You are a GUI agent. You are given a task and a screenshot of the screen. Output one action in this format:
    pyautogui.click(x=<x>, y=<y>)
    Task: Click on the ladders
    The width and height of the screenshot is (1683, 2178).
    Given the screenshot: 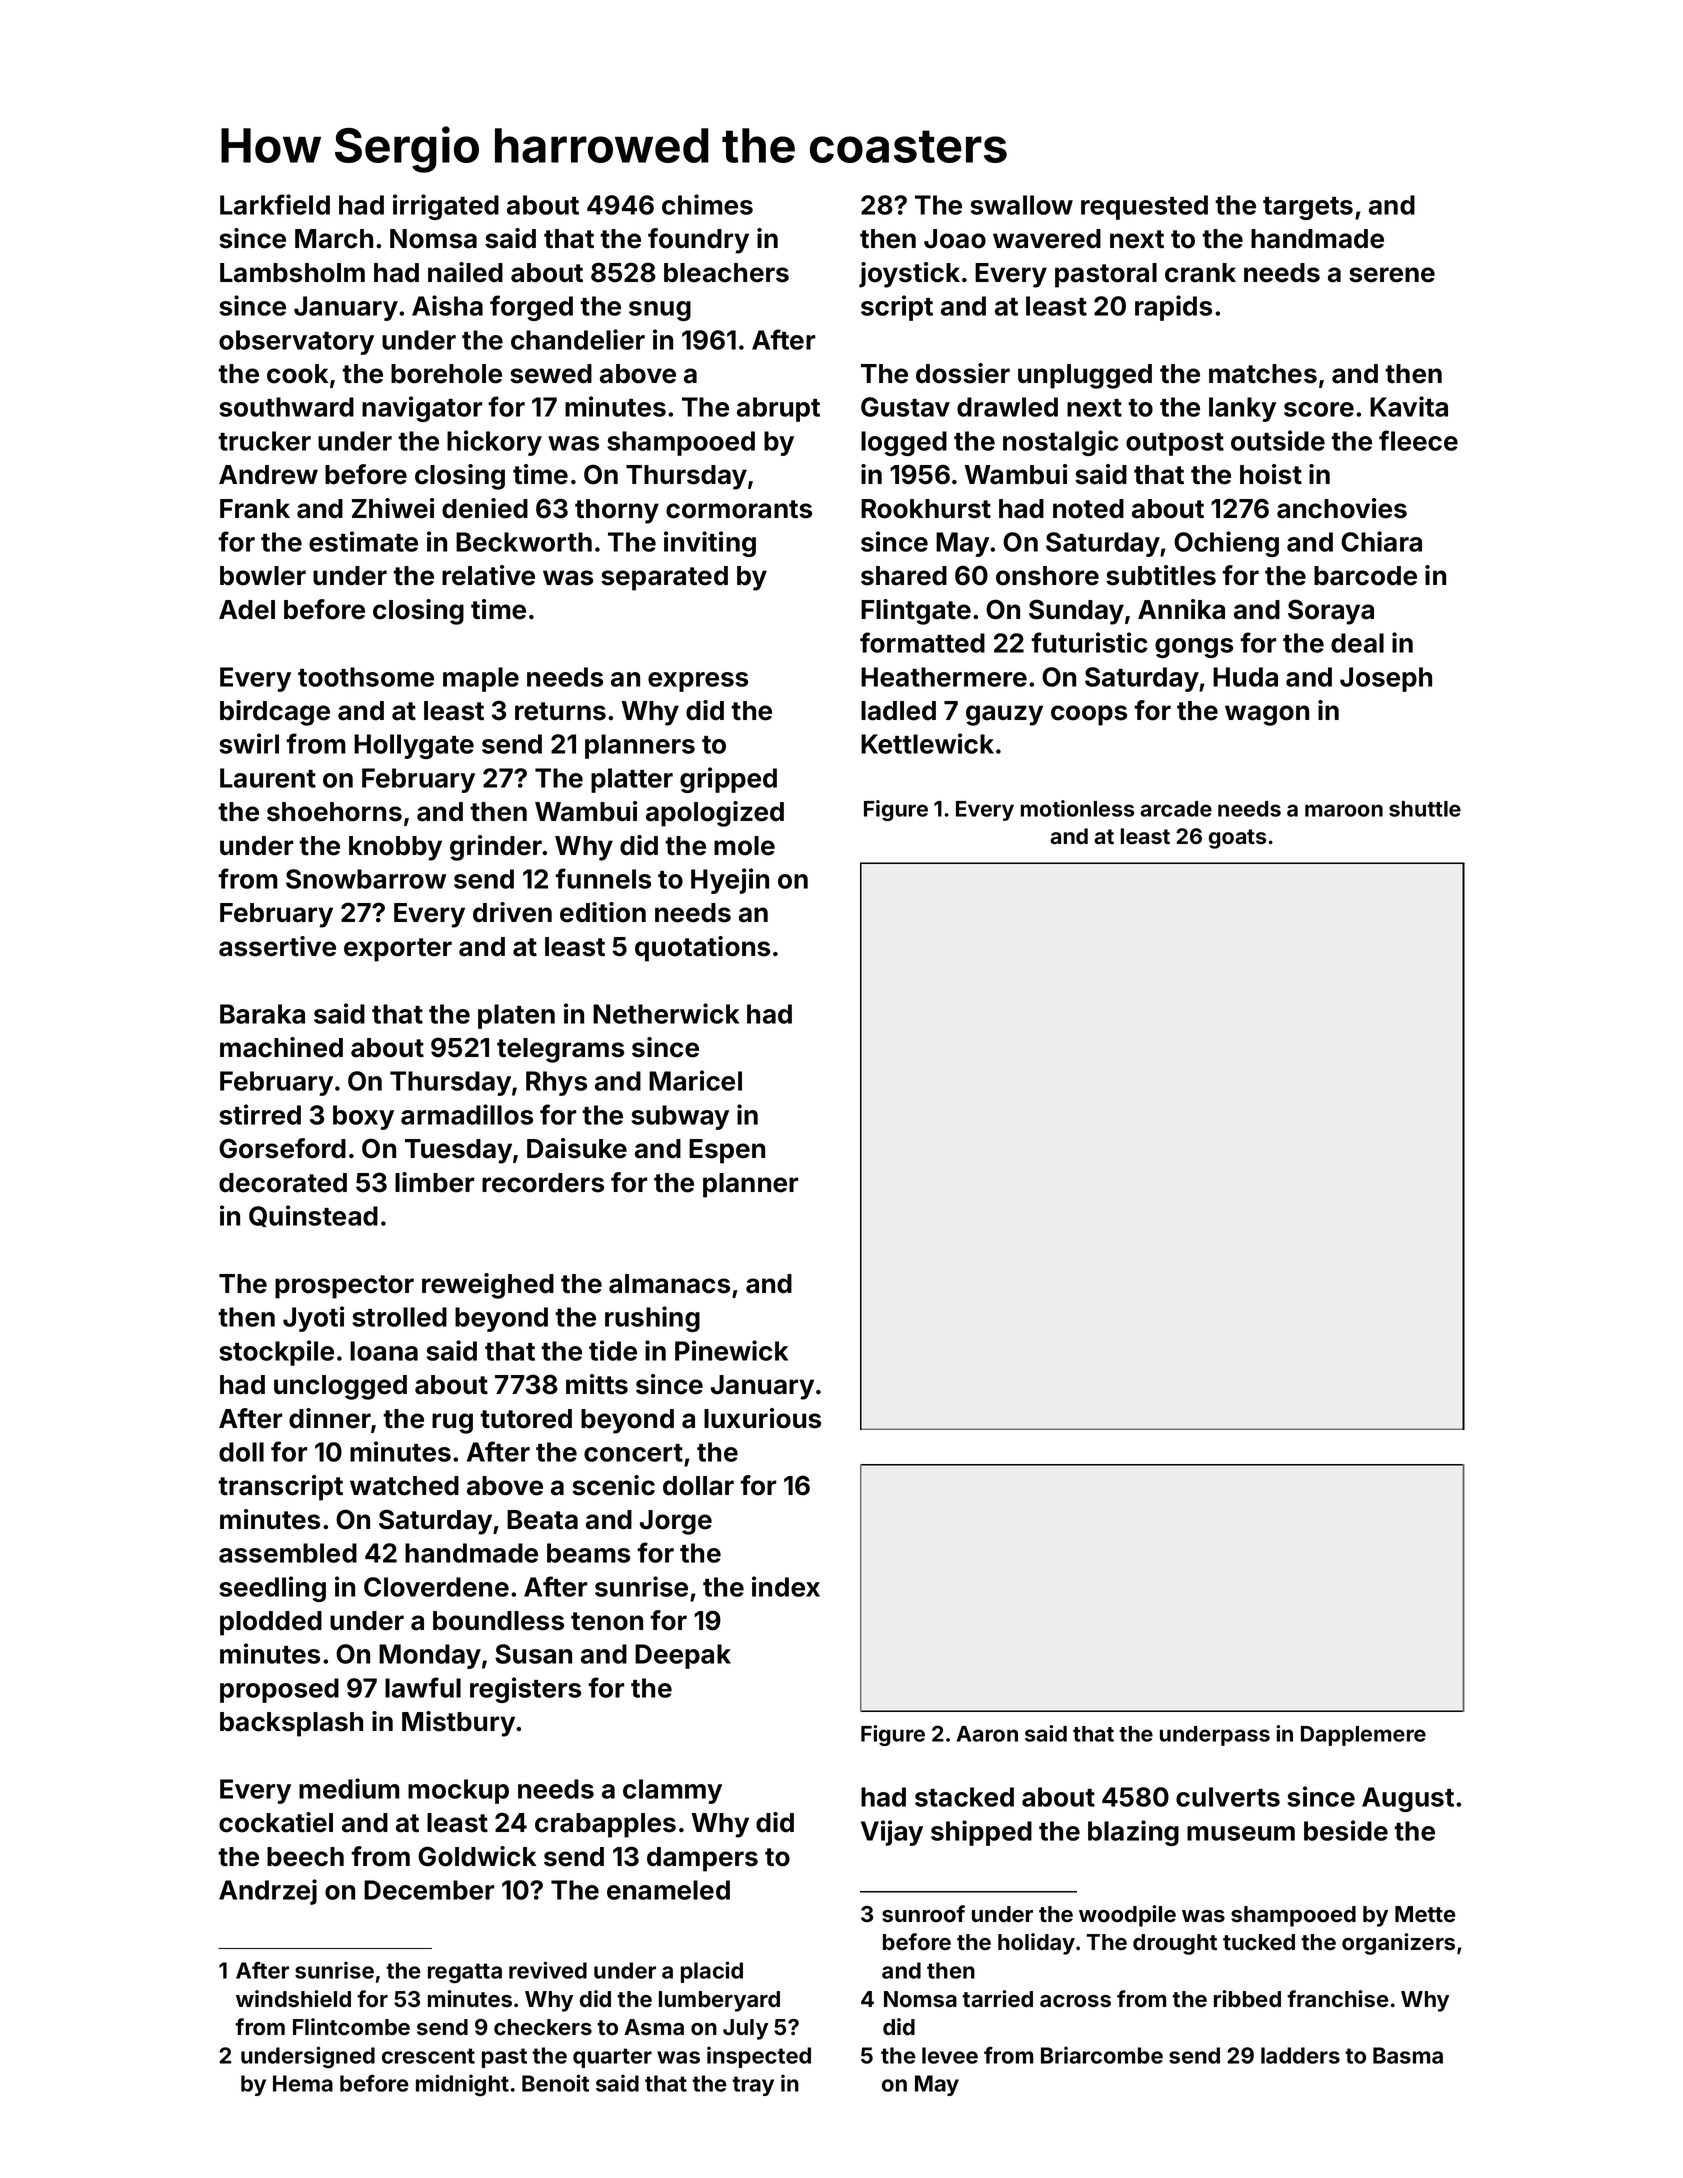 What is the action you would take?
    pyautogui.click(x=1300, y=2055)
